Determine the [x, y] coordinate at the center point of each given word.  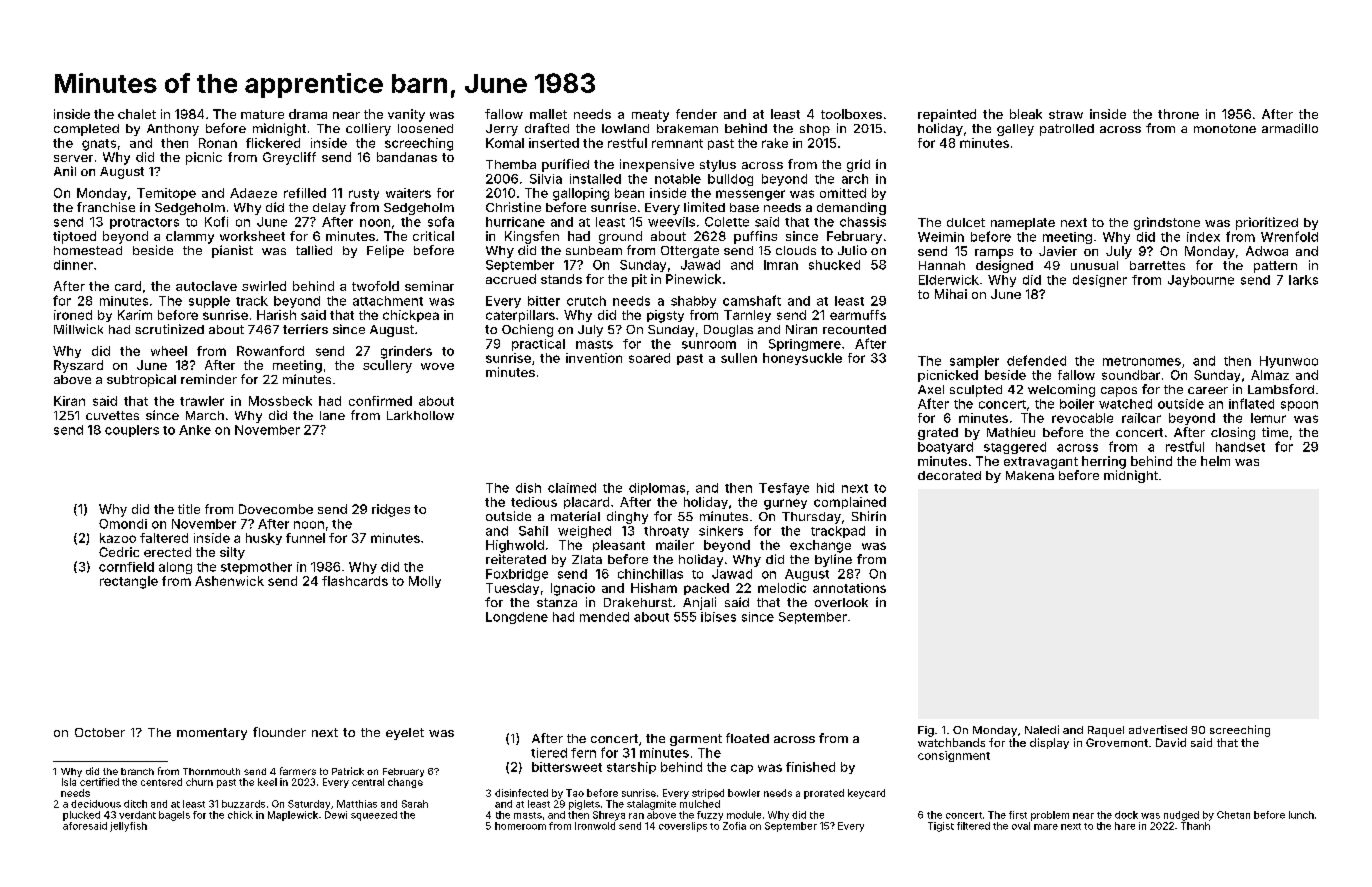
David [1171, 742]
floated [747, 738]
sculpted [976, 391]
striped [708, 794]
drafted [547, 128]
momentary [212, 734]
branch [137, 771]
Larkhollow [420, 415]
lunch [1301, 815]
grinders [406, 352]
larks [1303, 280]
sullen [739, 358]
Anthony [173, 130]
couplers [132, 431]
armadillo [1290, 128]
